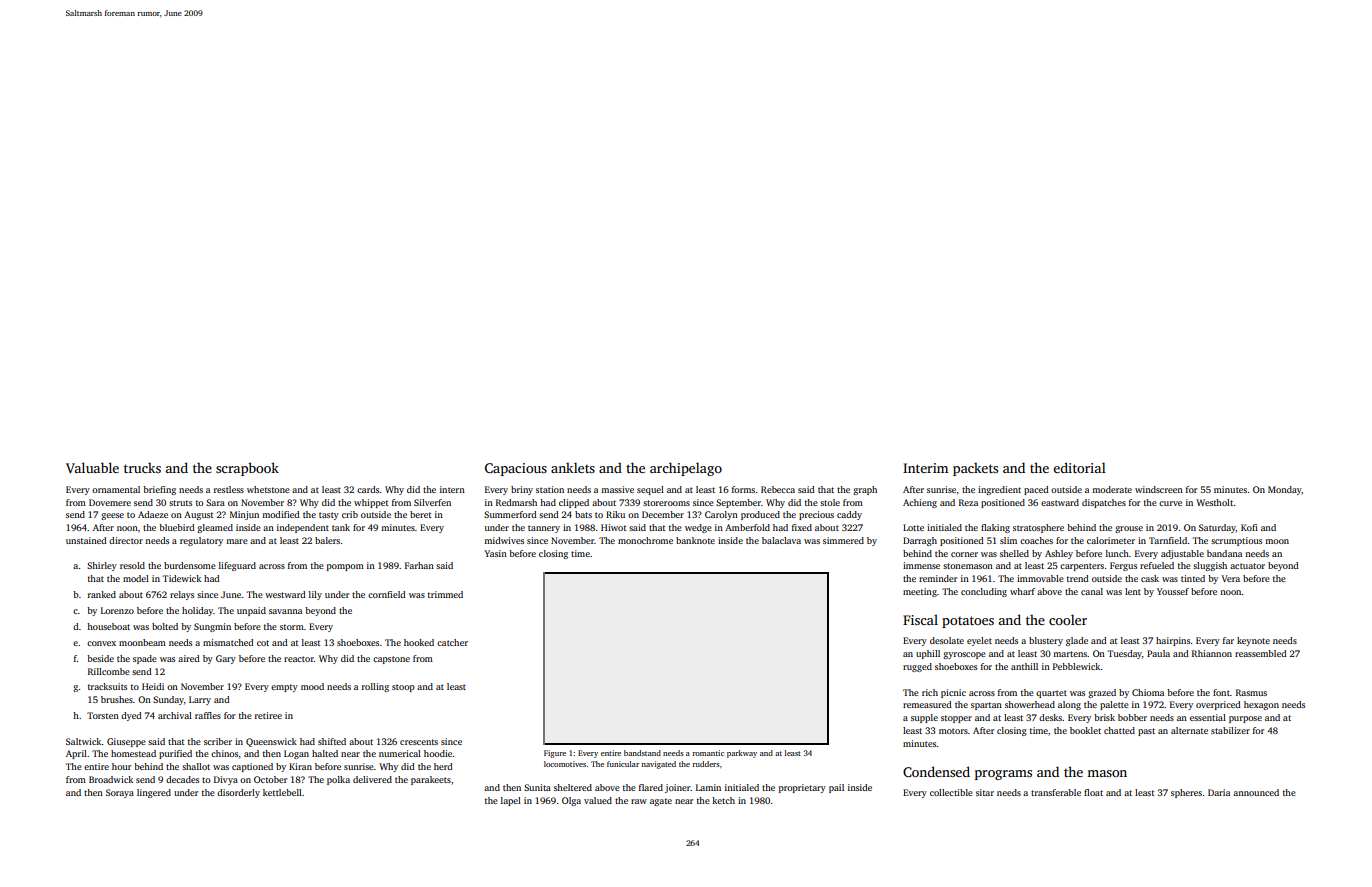 The width and height of the document is (1372, 887). Describe the element at coordinates (1256, 792) in the document. I see `announced` at that location.
